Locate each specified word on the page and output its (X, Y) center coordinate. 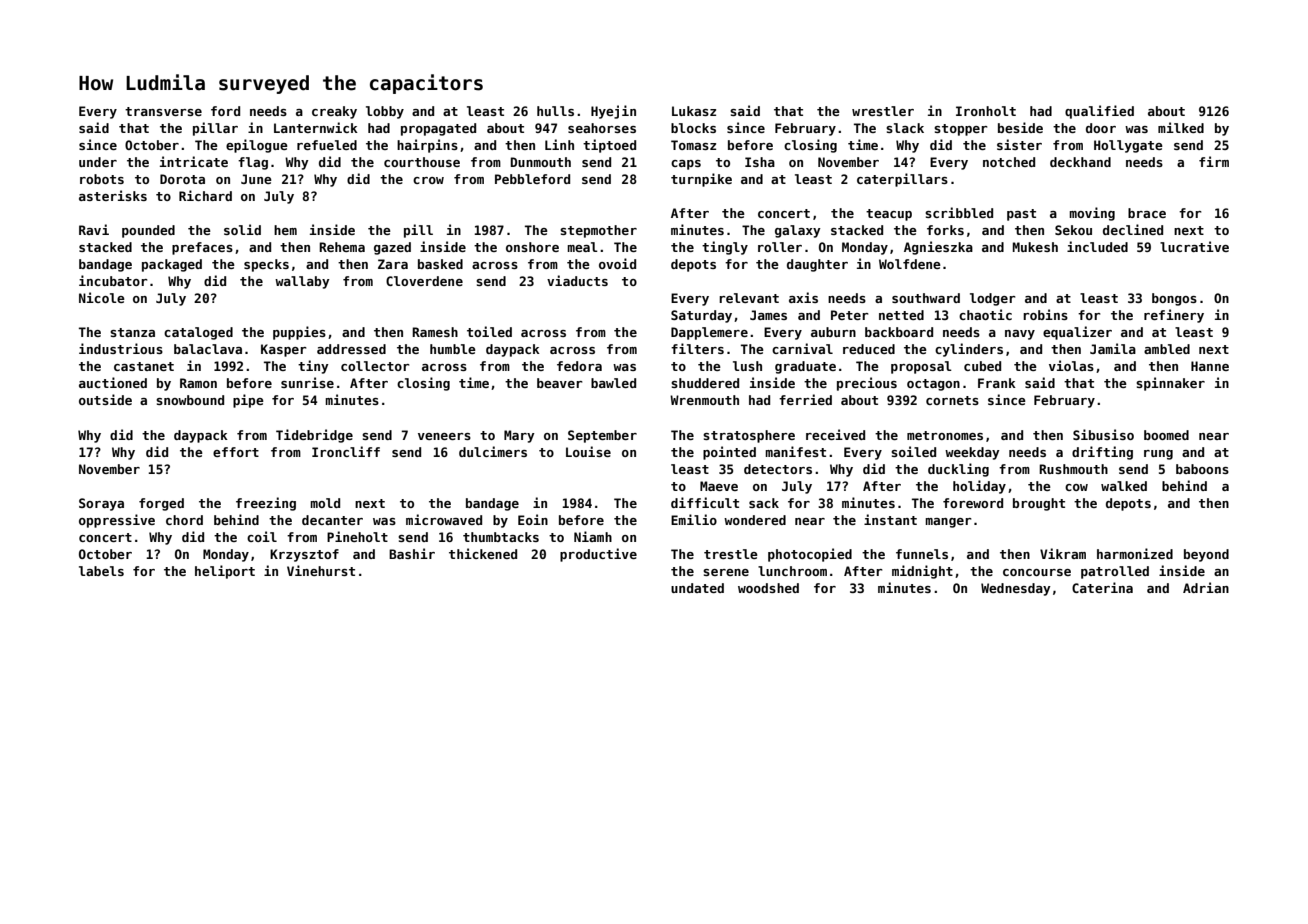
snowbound (190, 400)
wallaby (302, 282)
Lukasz (694, 111)
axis (803, 297)
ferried (805, 399)
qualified (1099, 112)
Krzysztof (304, 555)
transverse (163, 111)
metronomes (945, 435)
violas (1071, 365)
